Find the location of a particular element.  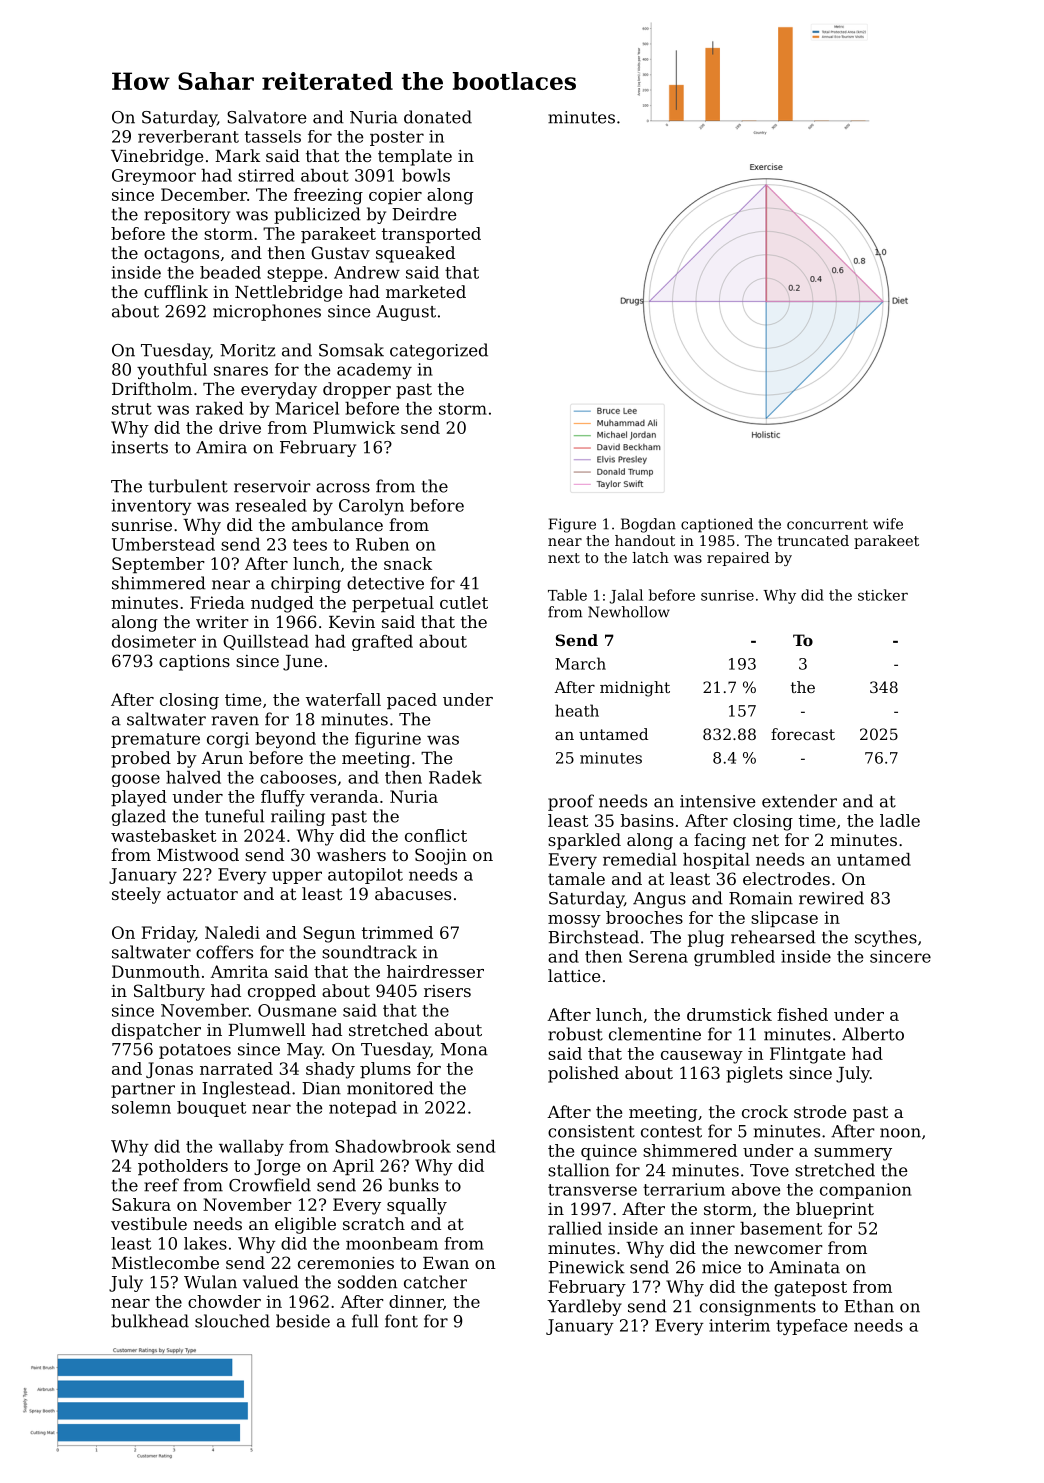

facing is located at coordinates (720, 841).
